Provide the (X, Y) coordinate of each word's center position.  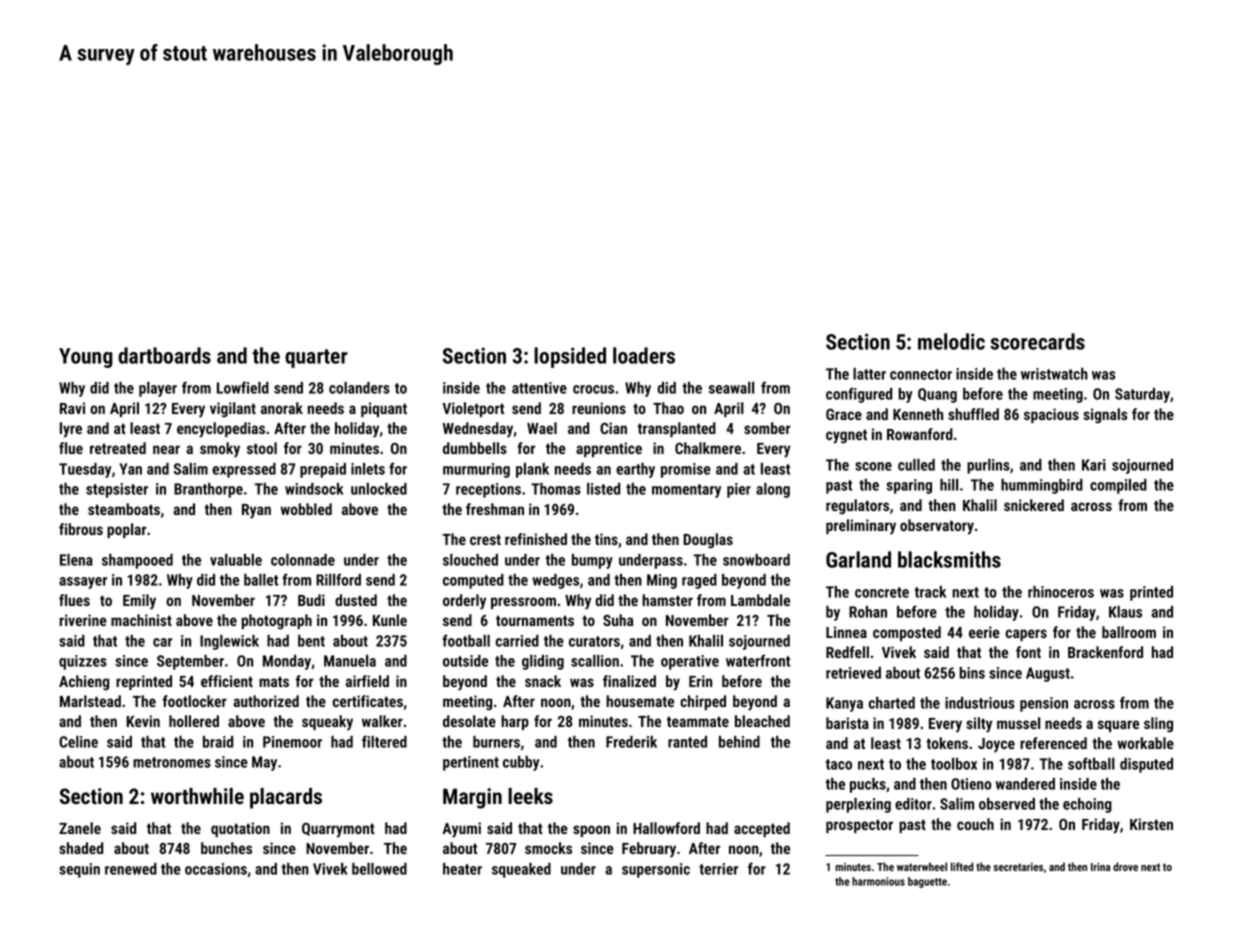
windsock (314, 489)
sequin (79, 870)
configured (859, 395)
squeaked (521, 870)
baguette (927, 882)
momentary (686, 491)
